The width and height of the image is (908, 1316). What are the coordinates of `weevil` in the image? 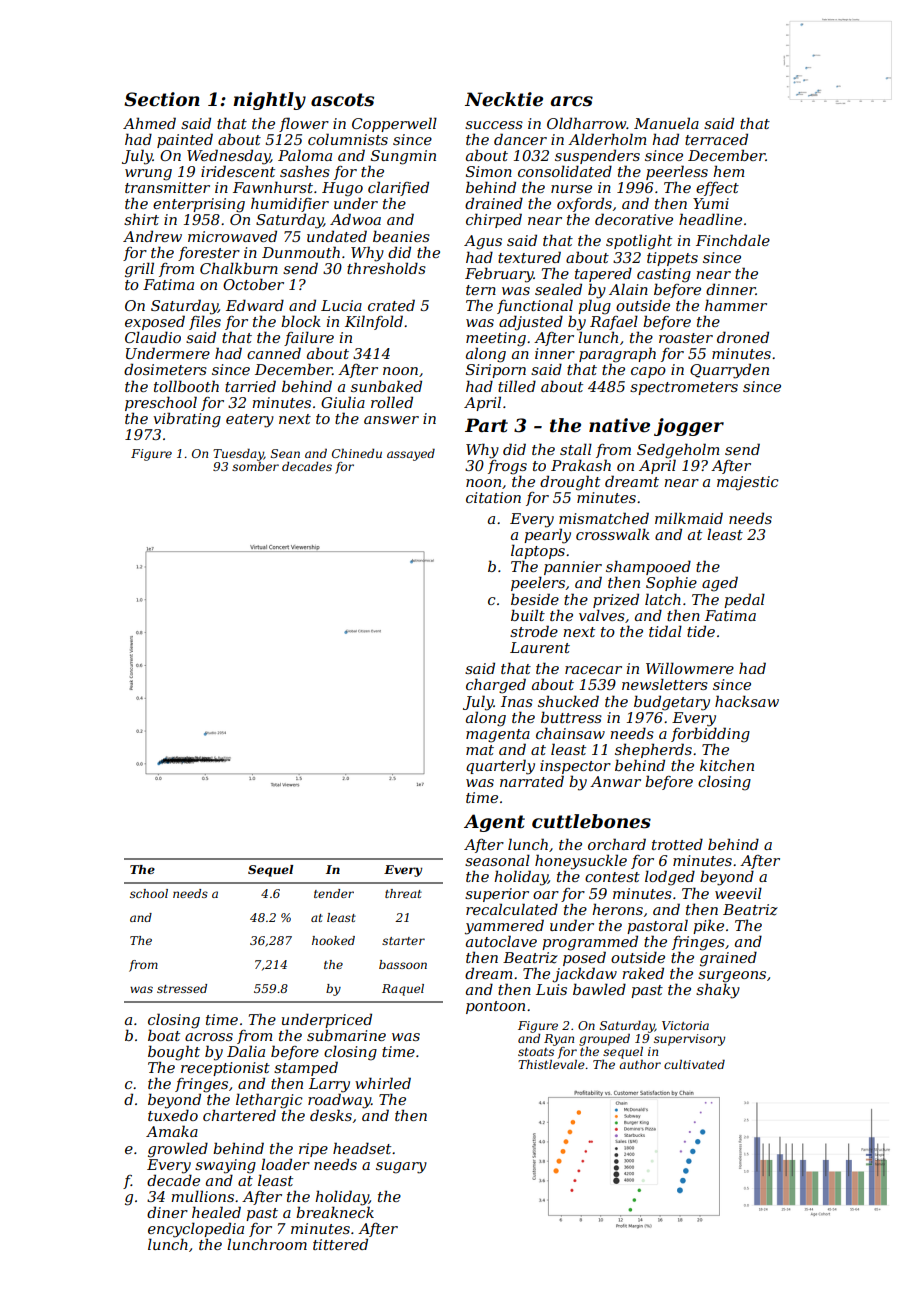 It's located at (738, 893).
